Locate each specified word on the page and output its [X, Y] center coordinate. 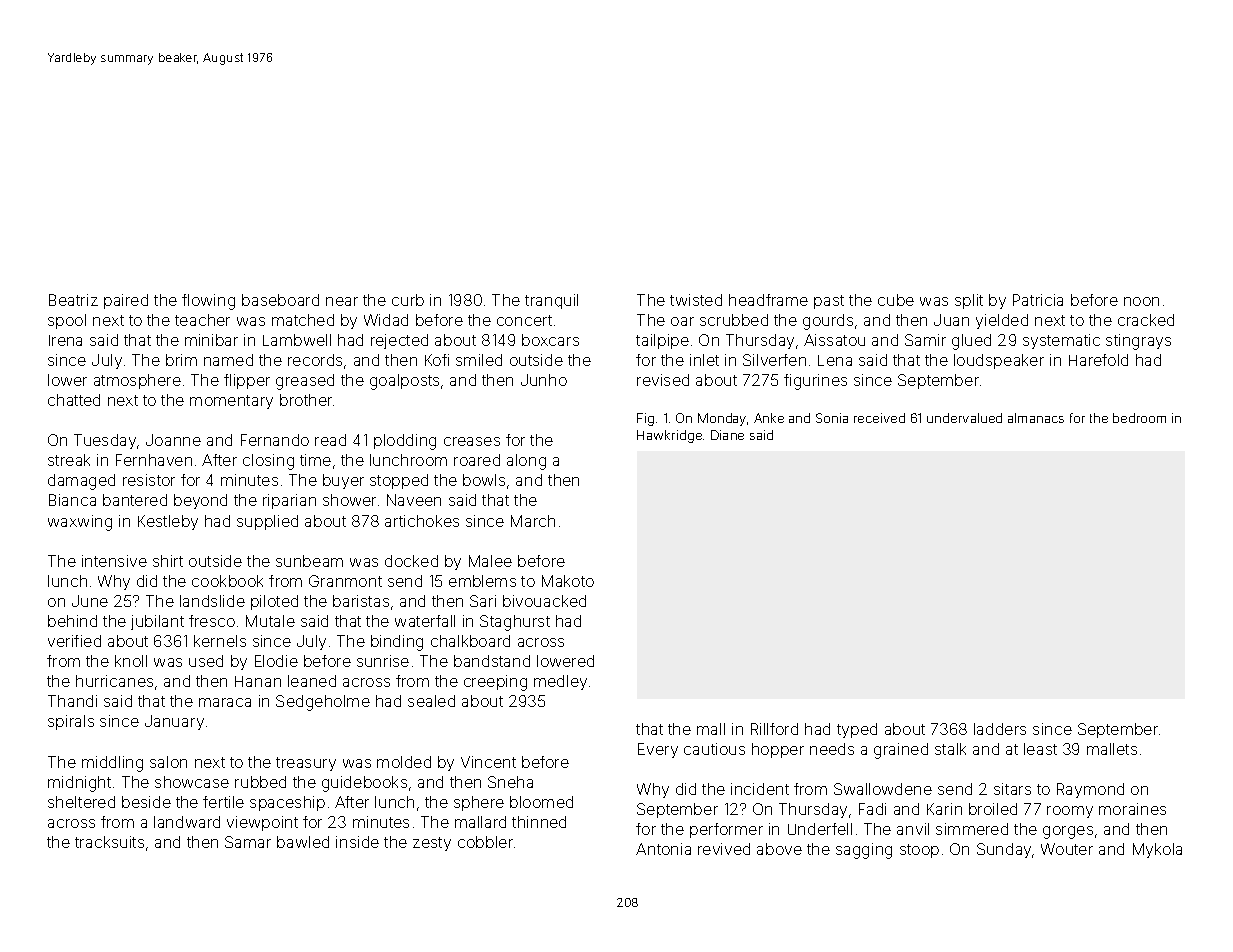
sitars [1012, 789]
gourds [828, 322]
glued [971, 342]
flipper [247, 381]
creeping [495, 683]
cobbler [485, 842]
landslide [212, 601]
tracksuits [109, 842]
